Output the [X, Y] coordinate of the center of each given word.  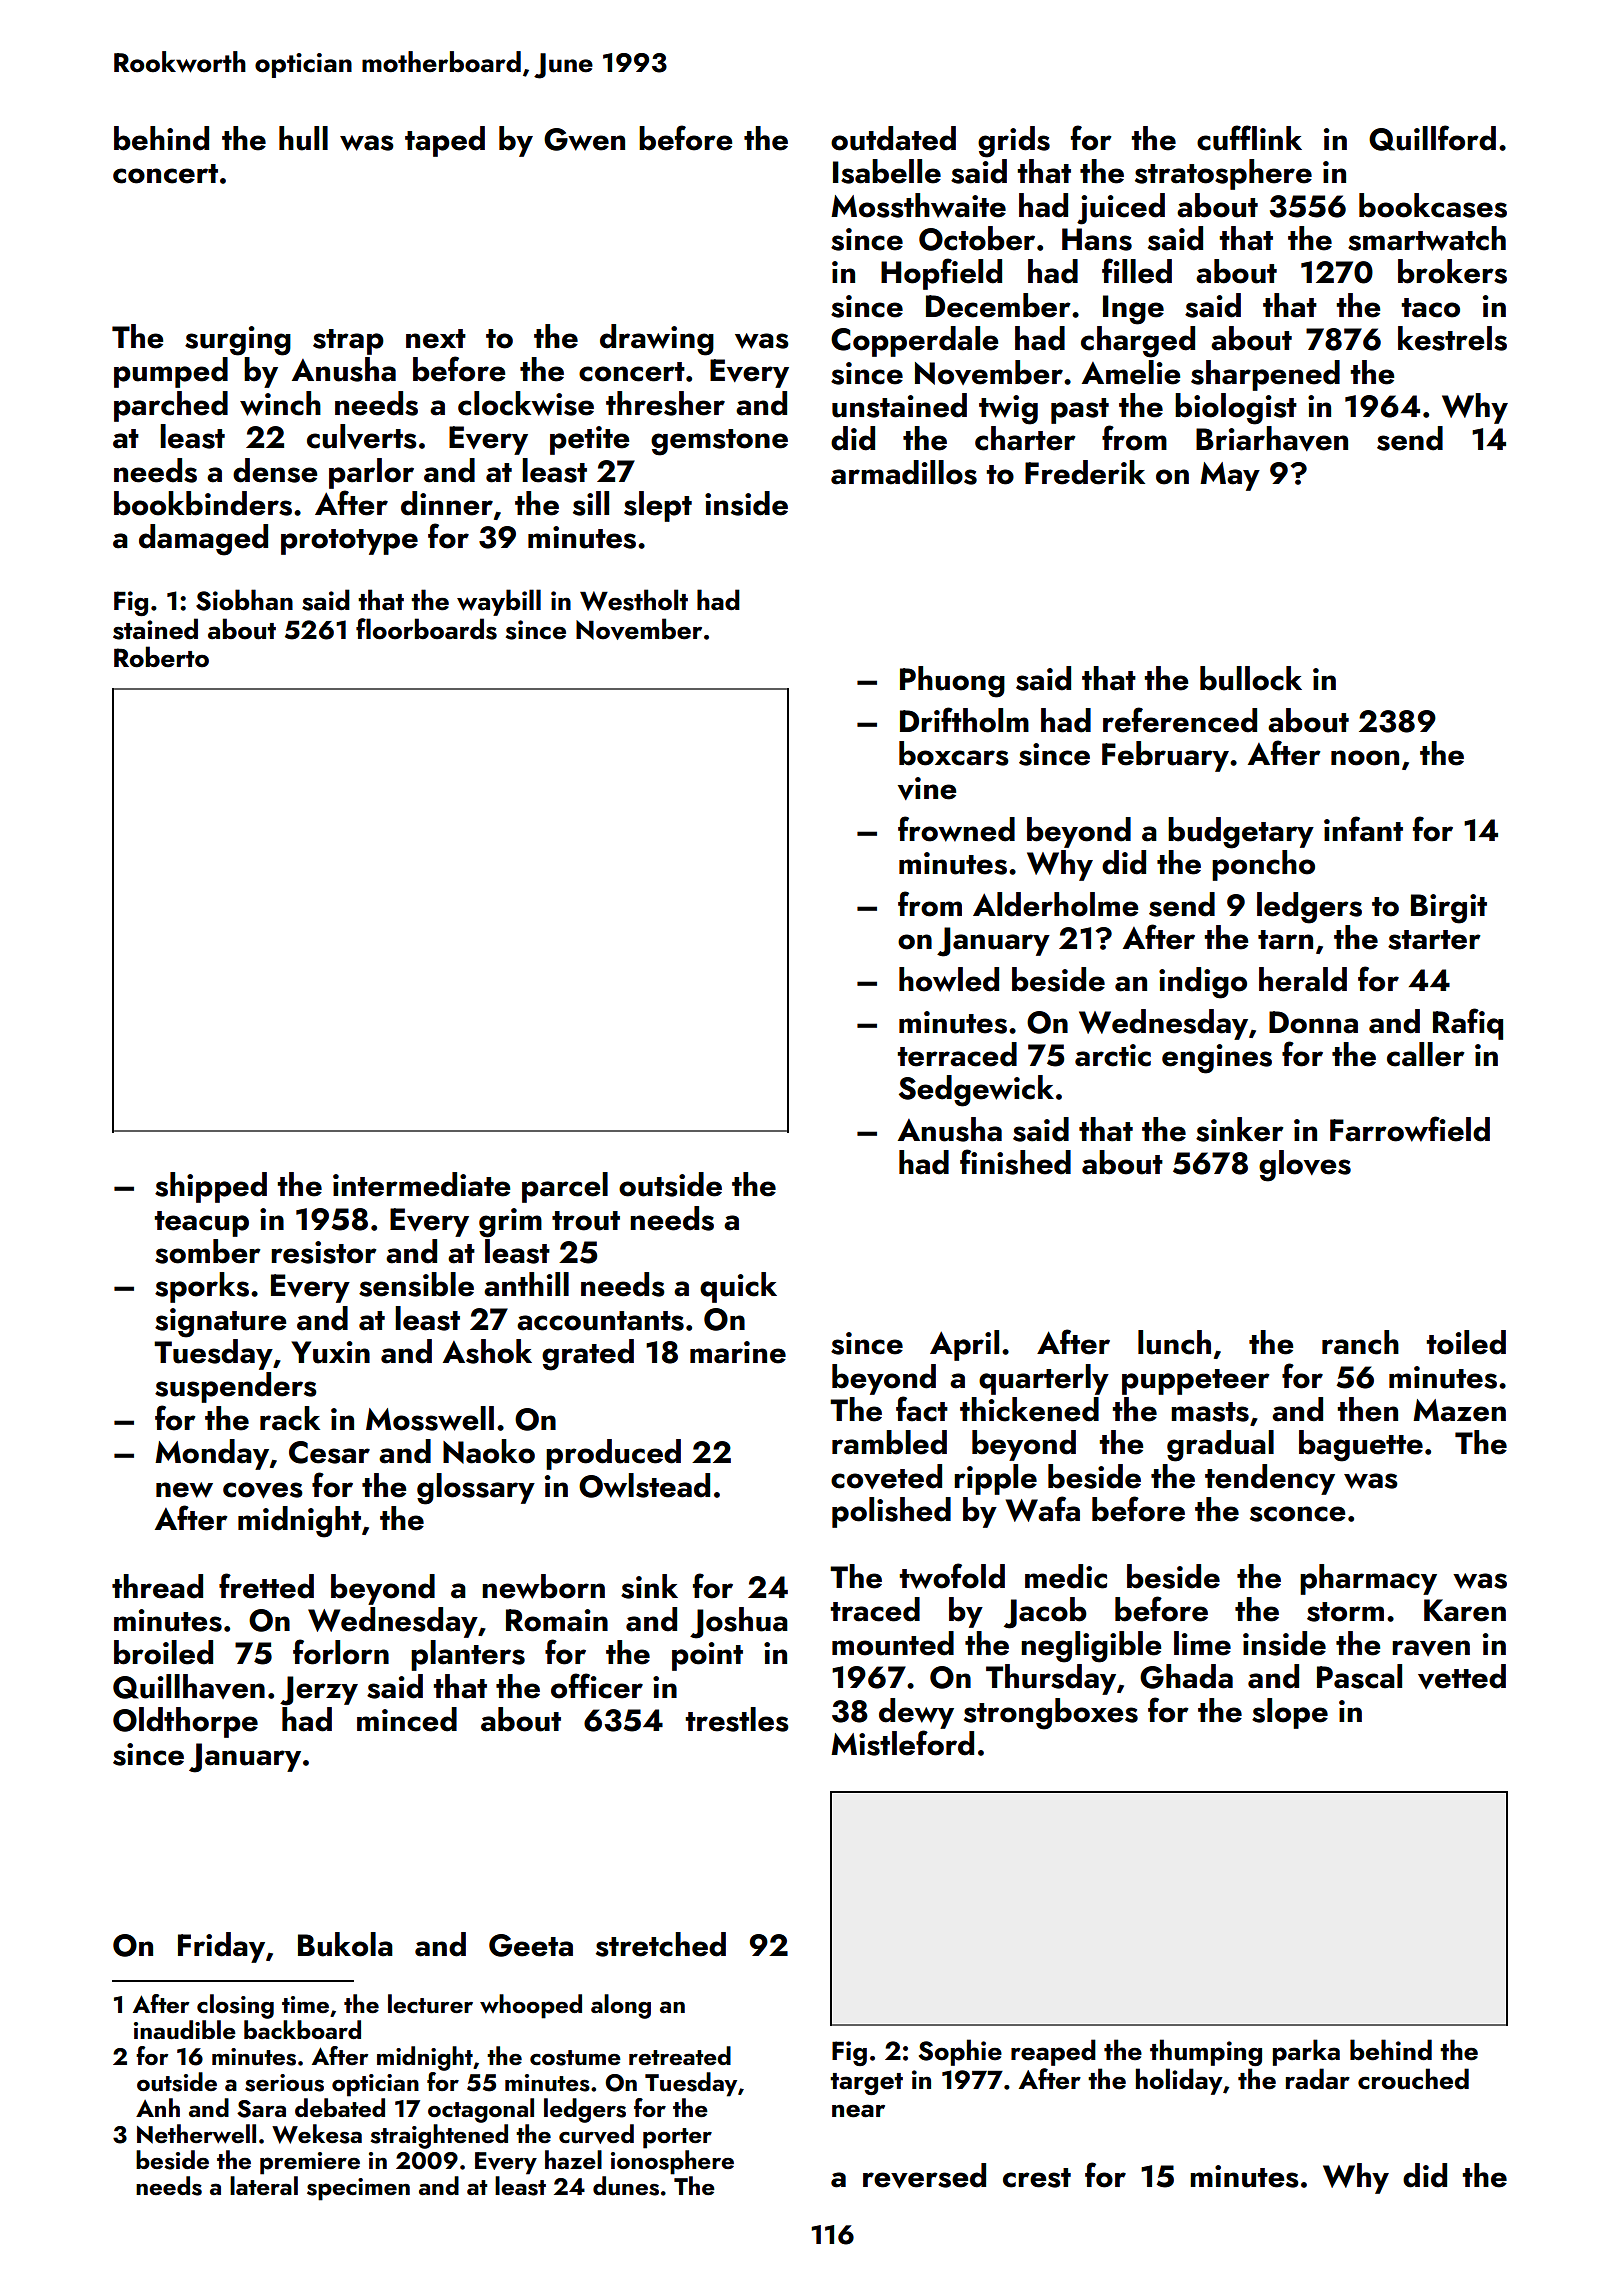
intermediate [421, 1184]
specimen [358, 2189]
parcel [565, 1187]
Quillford [1432, 138]
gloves [1305, 1166]
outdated [893, 138]
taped [445, 141]
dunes [626, 2186]
